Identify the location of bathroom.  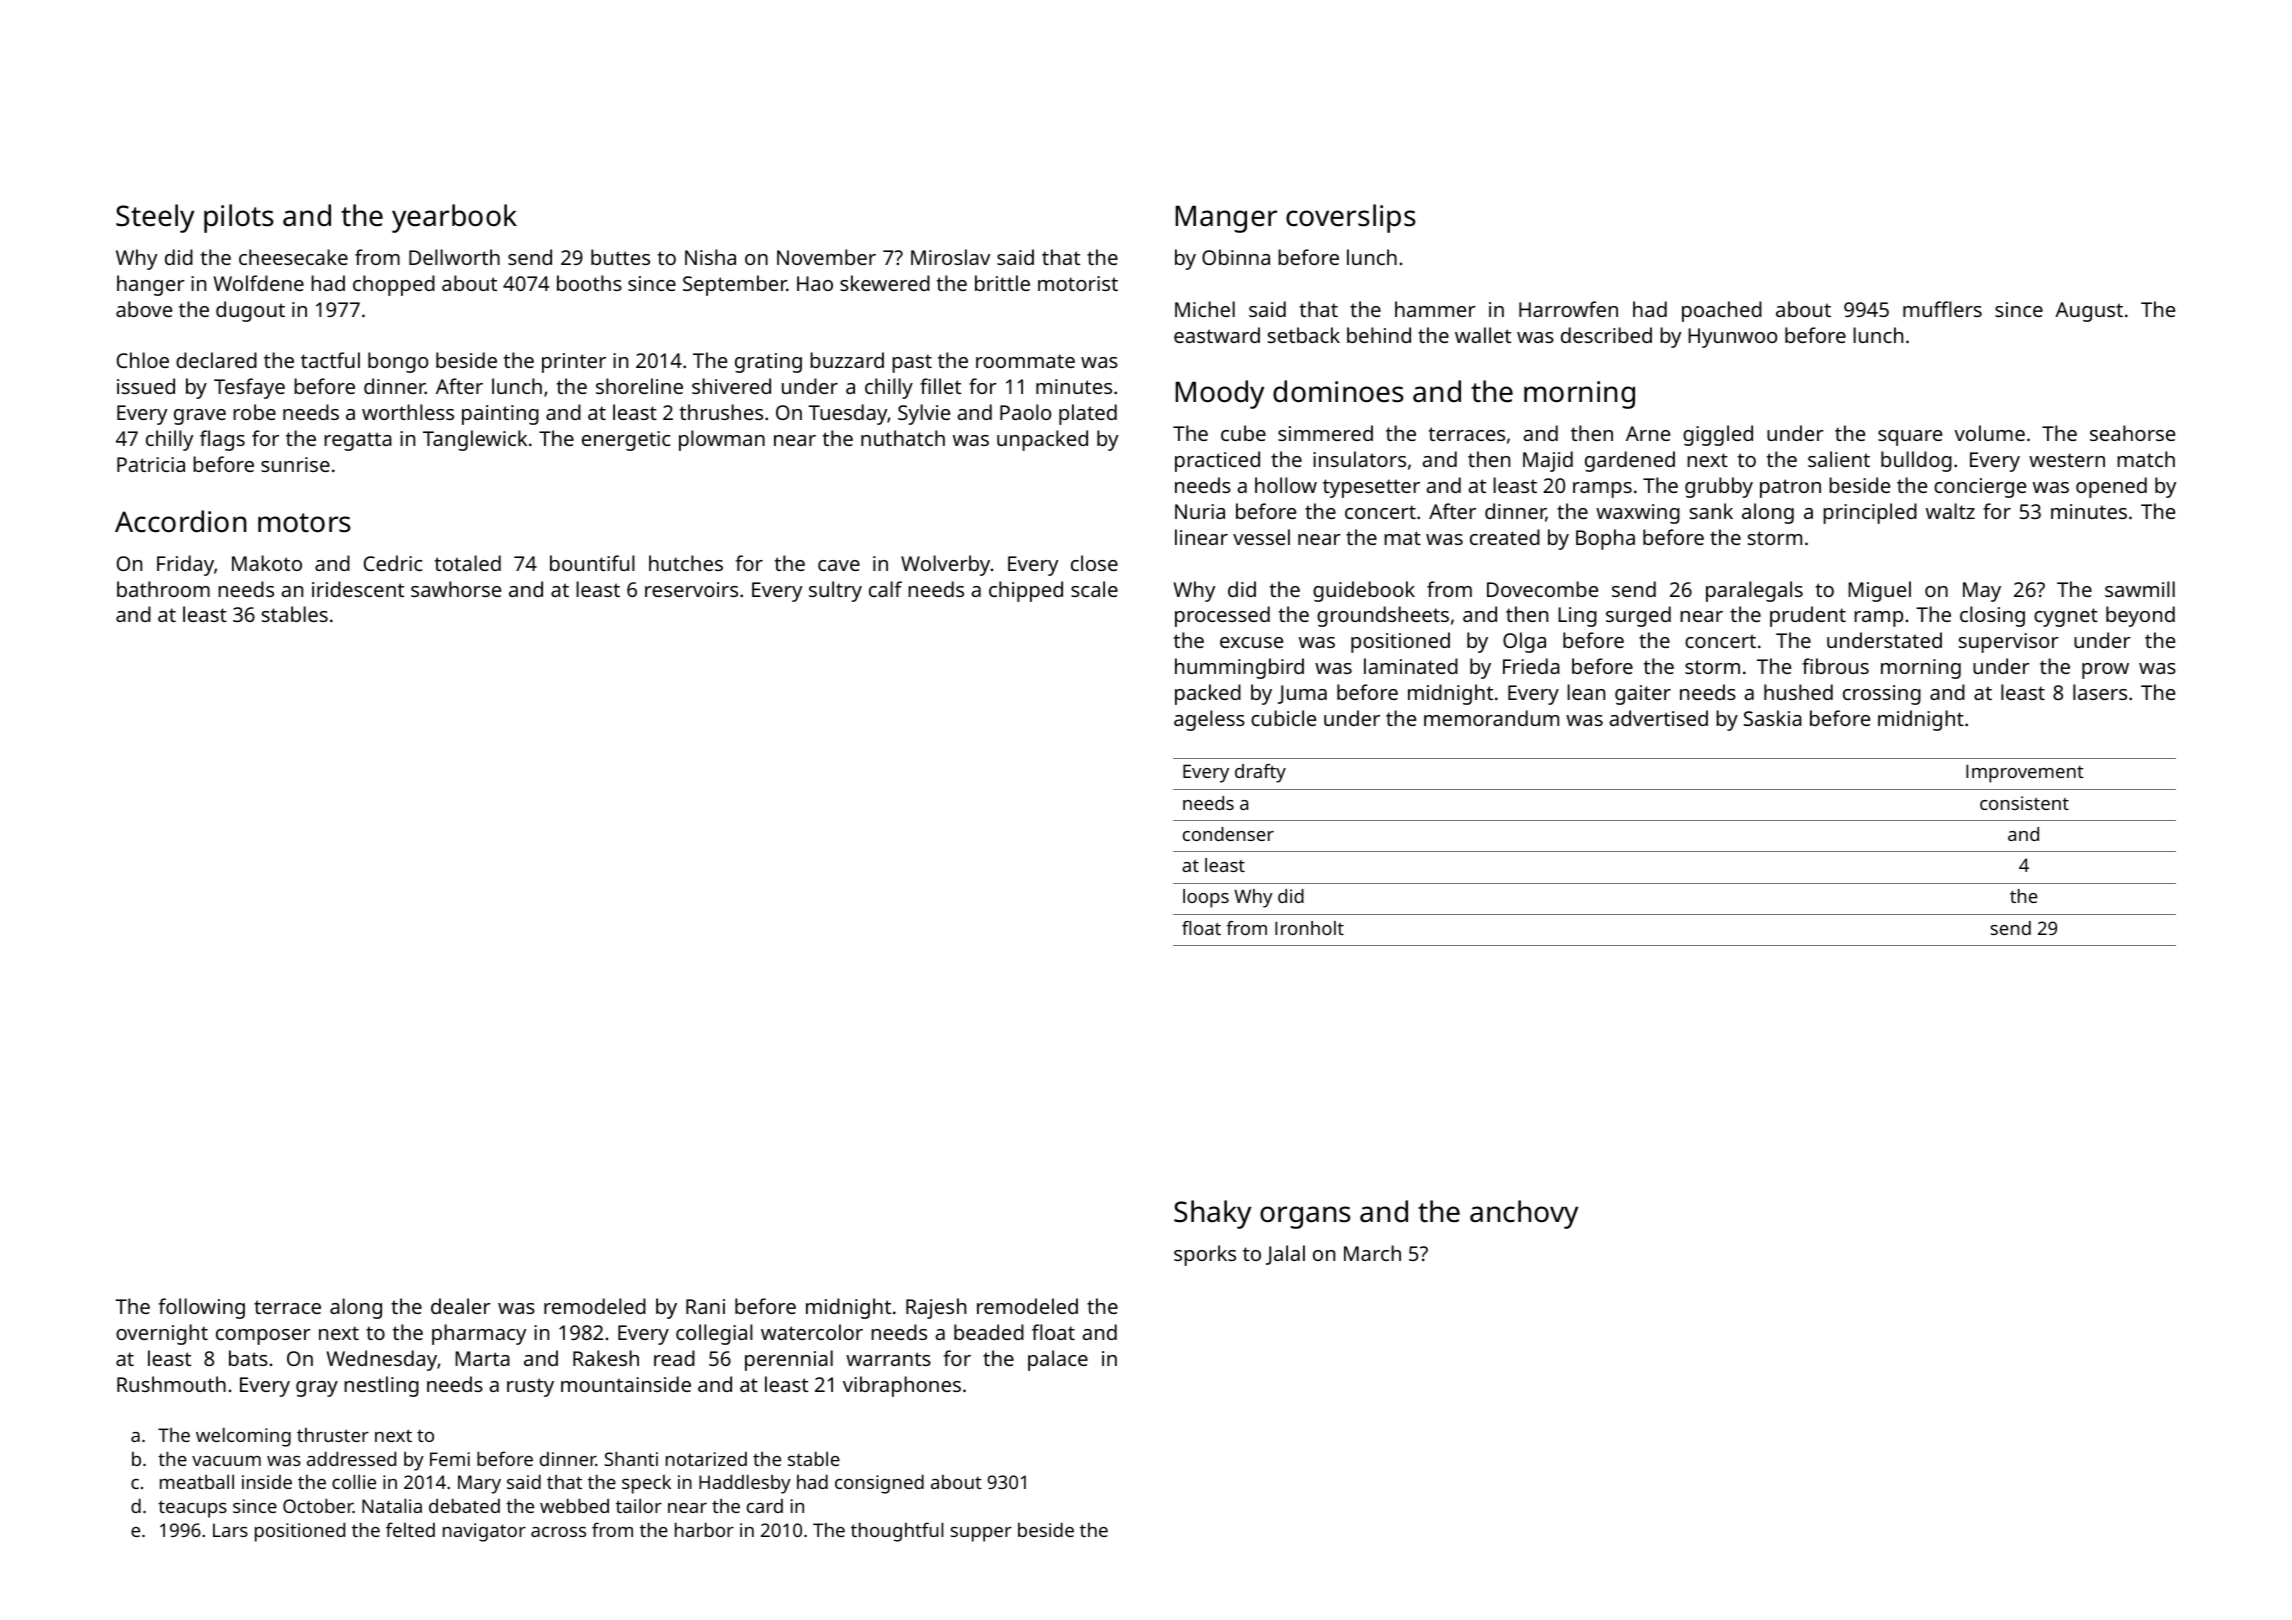
(163, 589).
